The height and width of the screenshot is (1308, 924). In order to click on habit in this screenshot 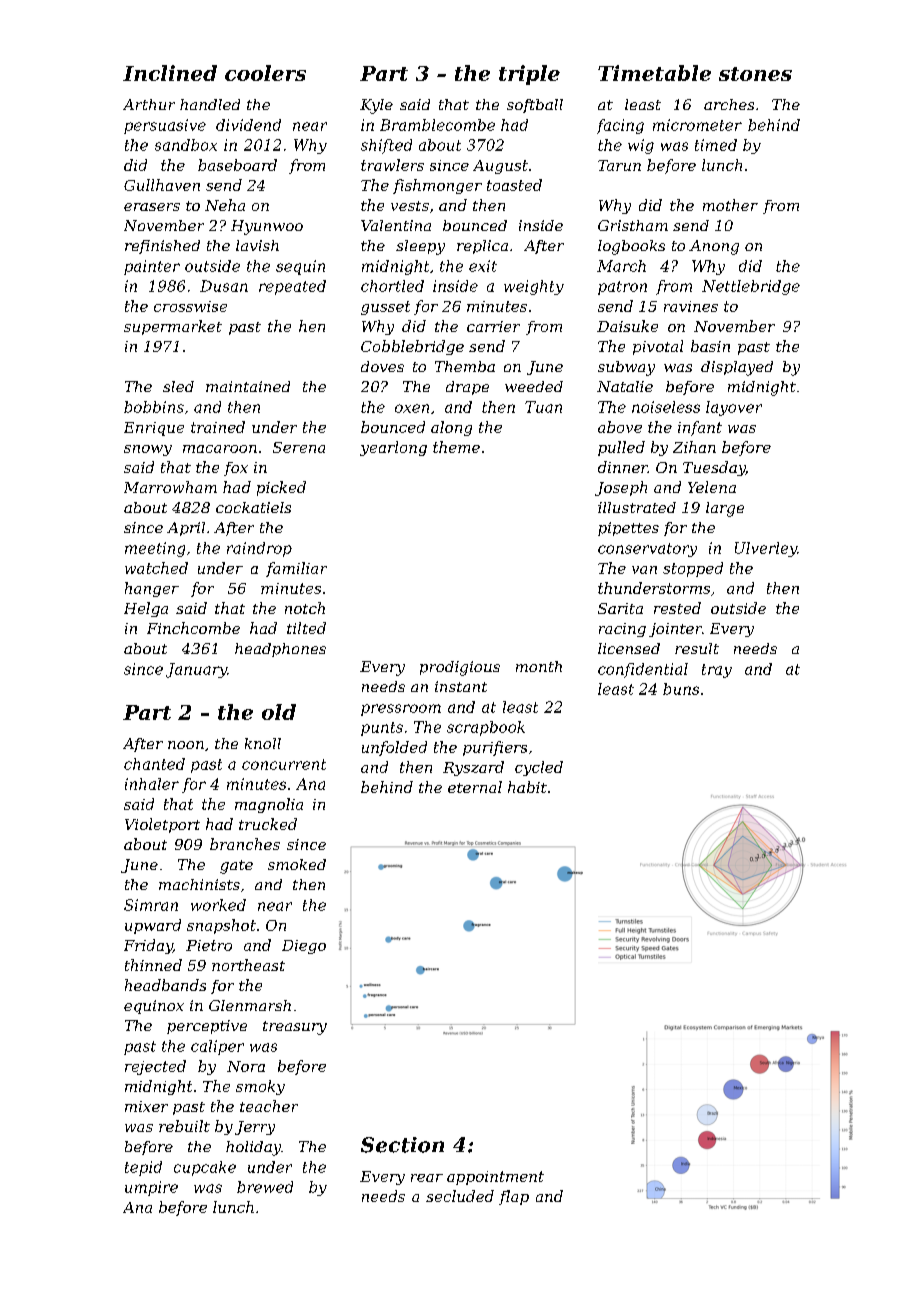, I will do `click(527, 787)`.
